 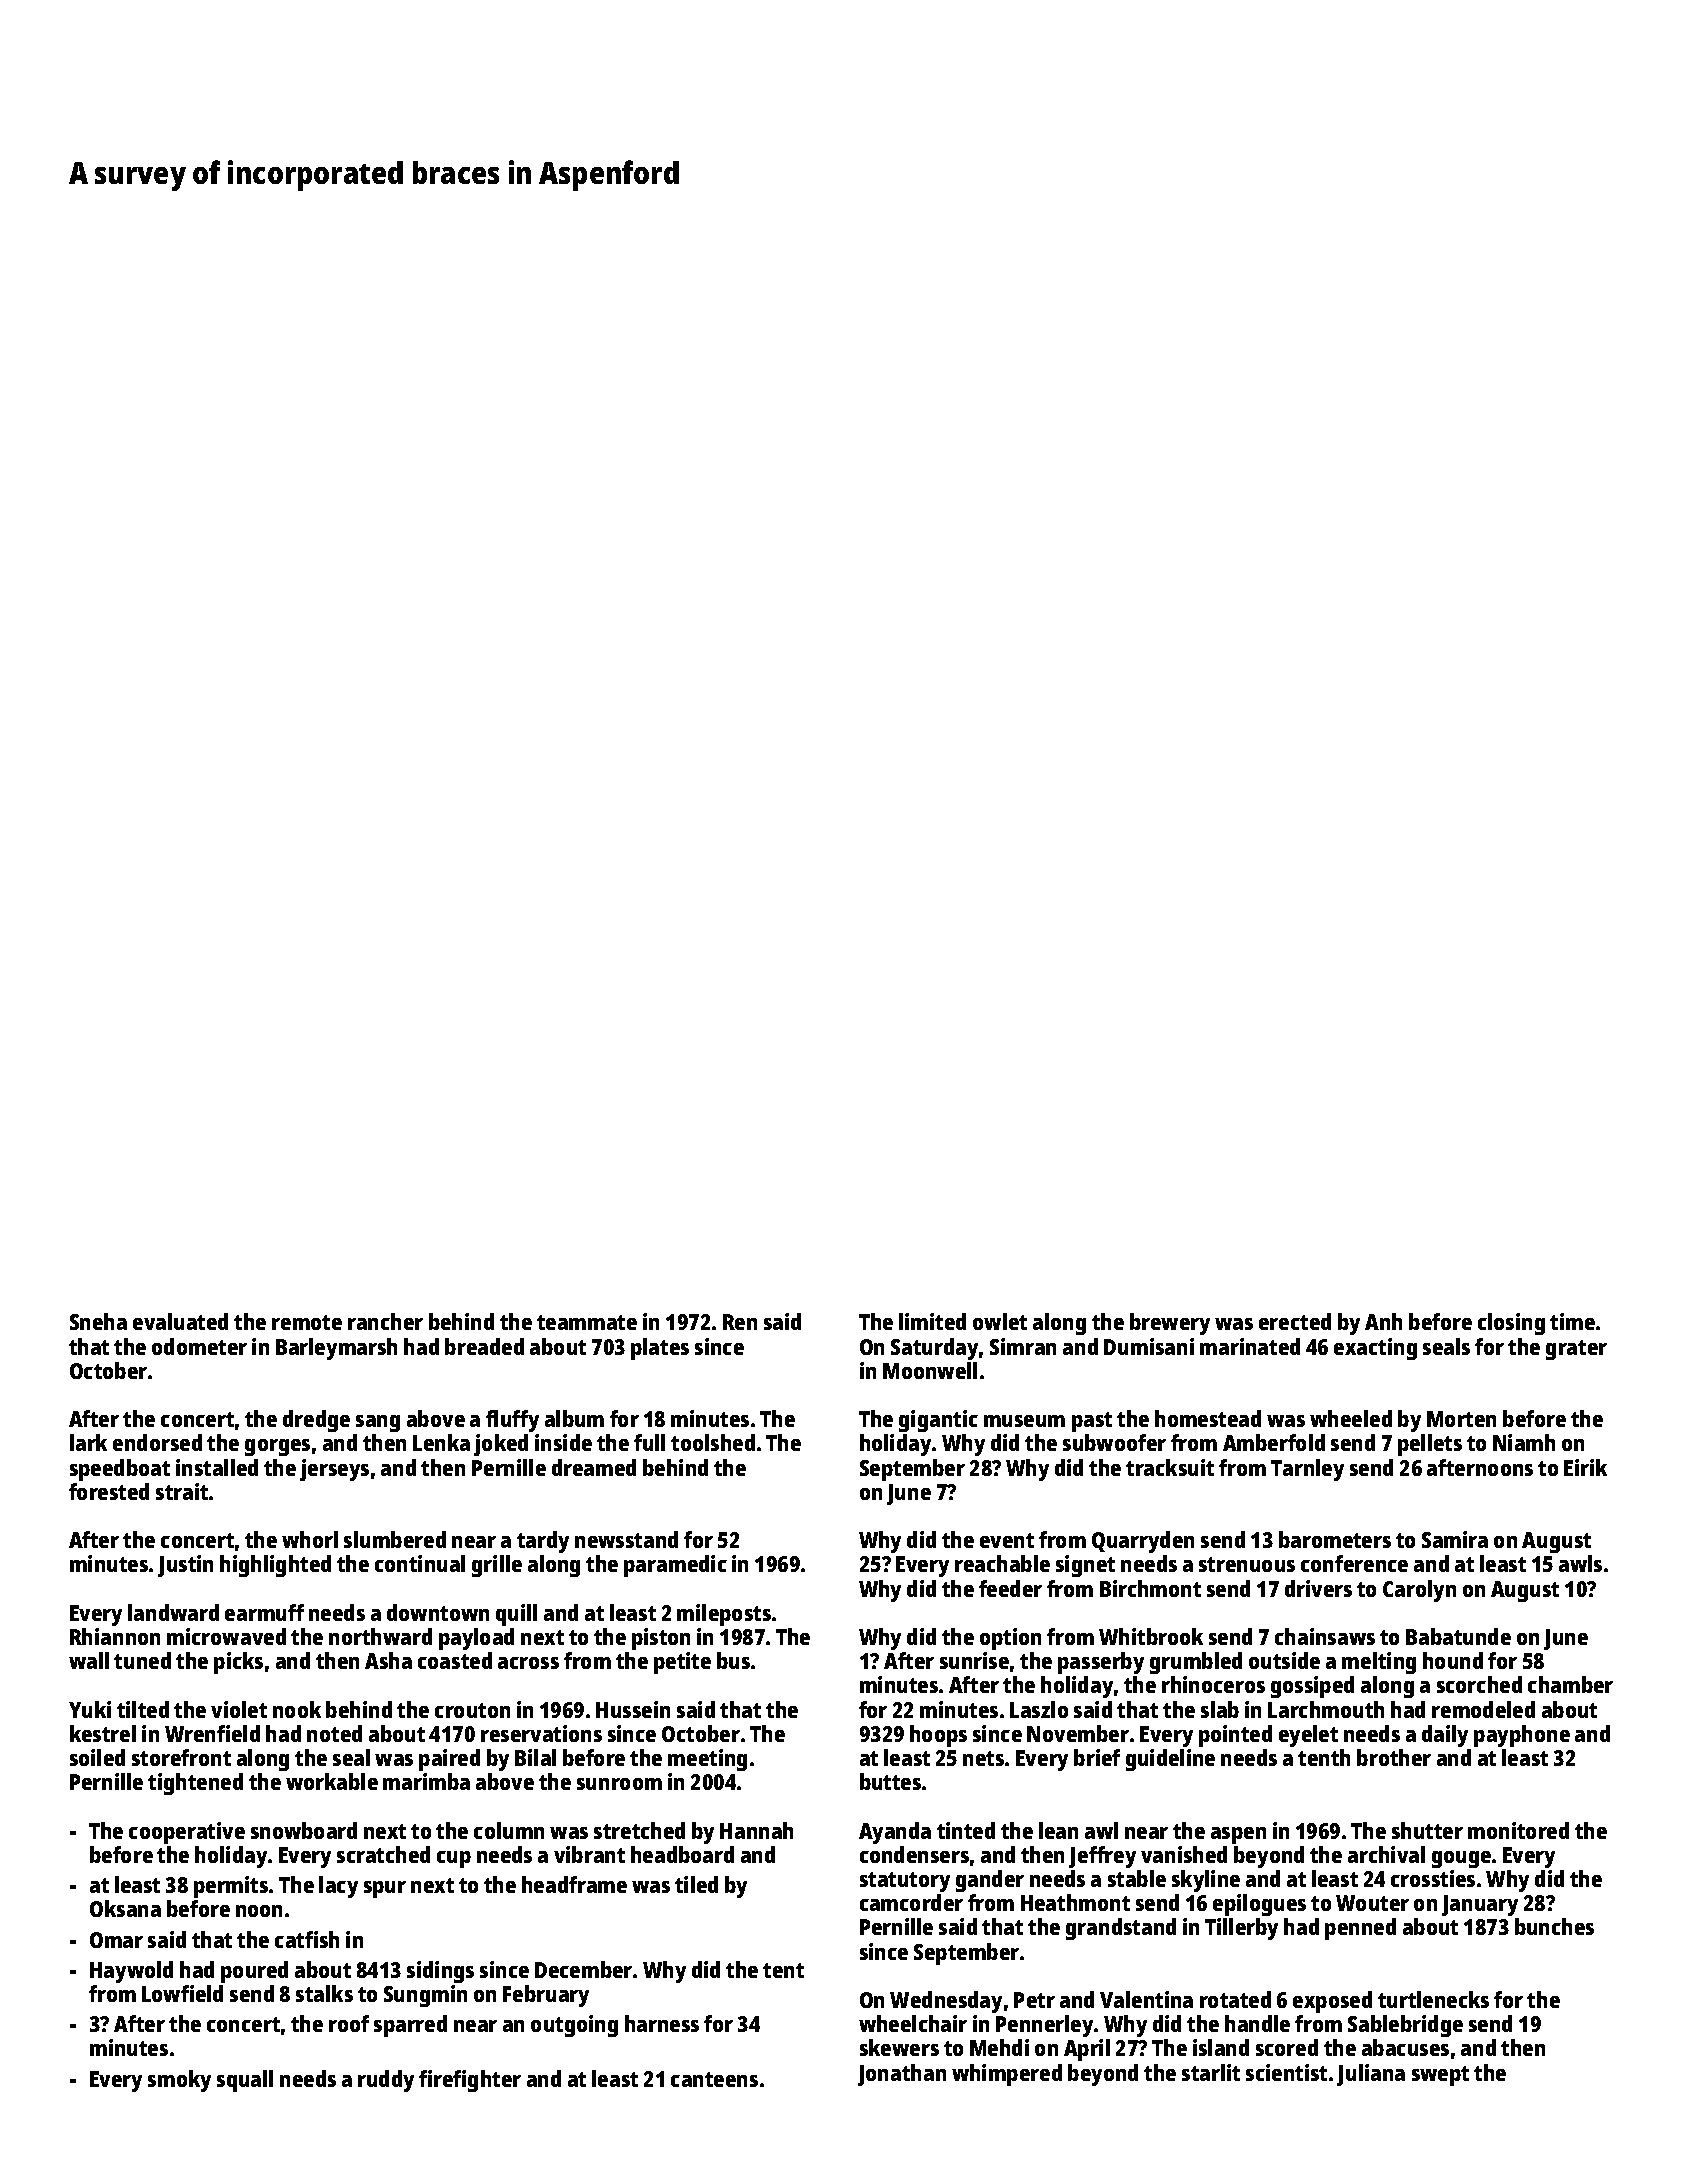 I want to click on plates, so click(x=660, y=1349).
